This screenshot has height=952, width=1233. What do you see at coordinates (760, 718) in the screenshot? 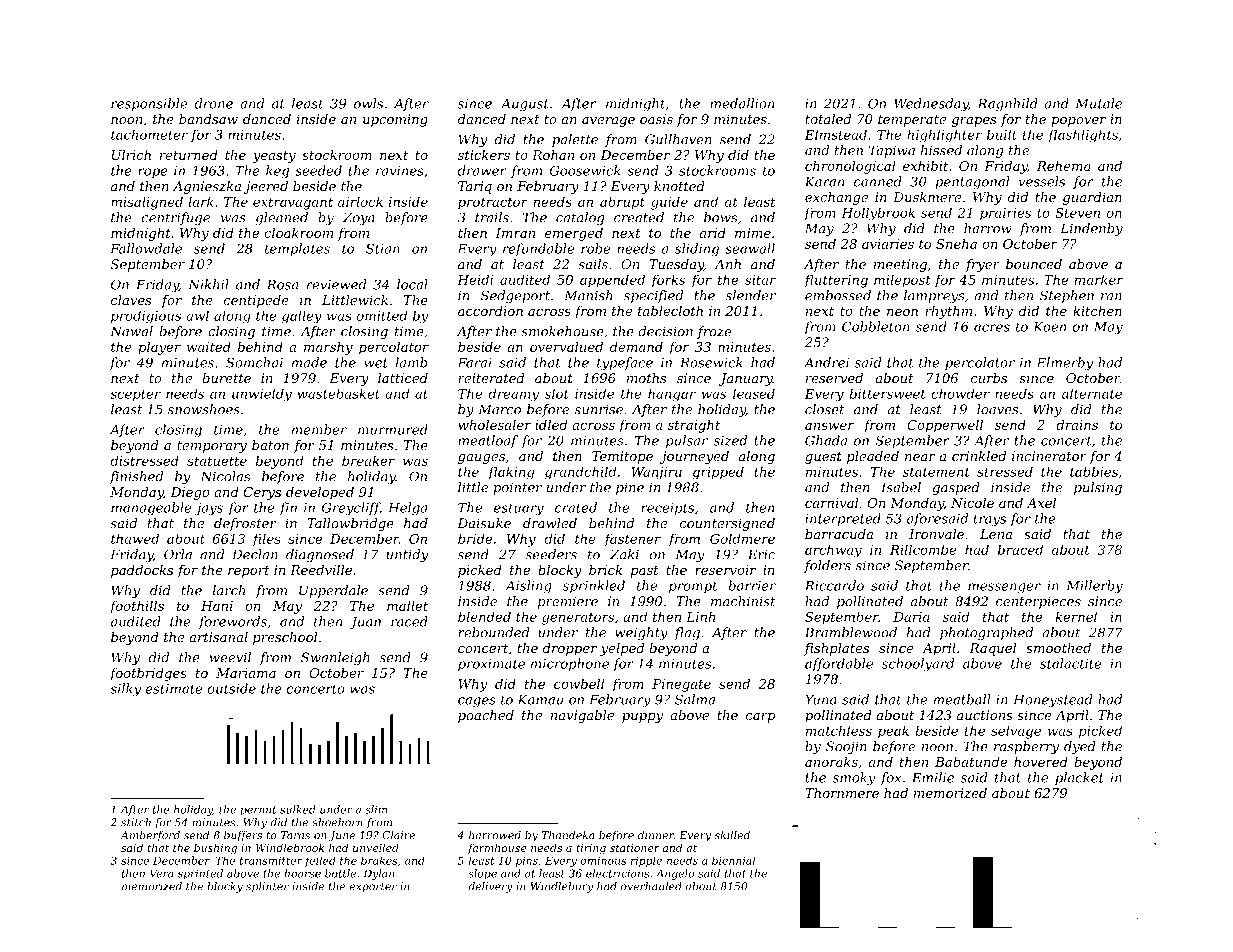
I see `carp` at bounding box center [760, 718].
